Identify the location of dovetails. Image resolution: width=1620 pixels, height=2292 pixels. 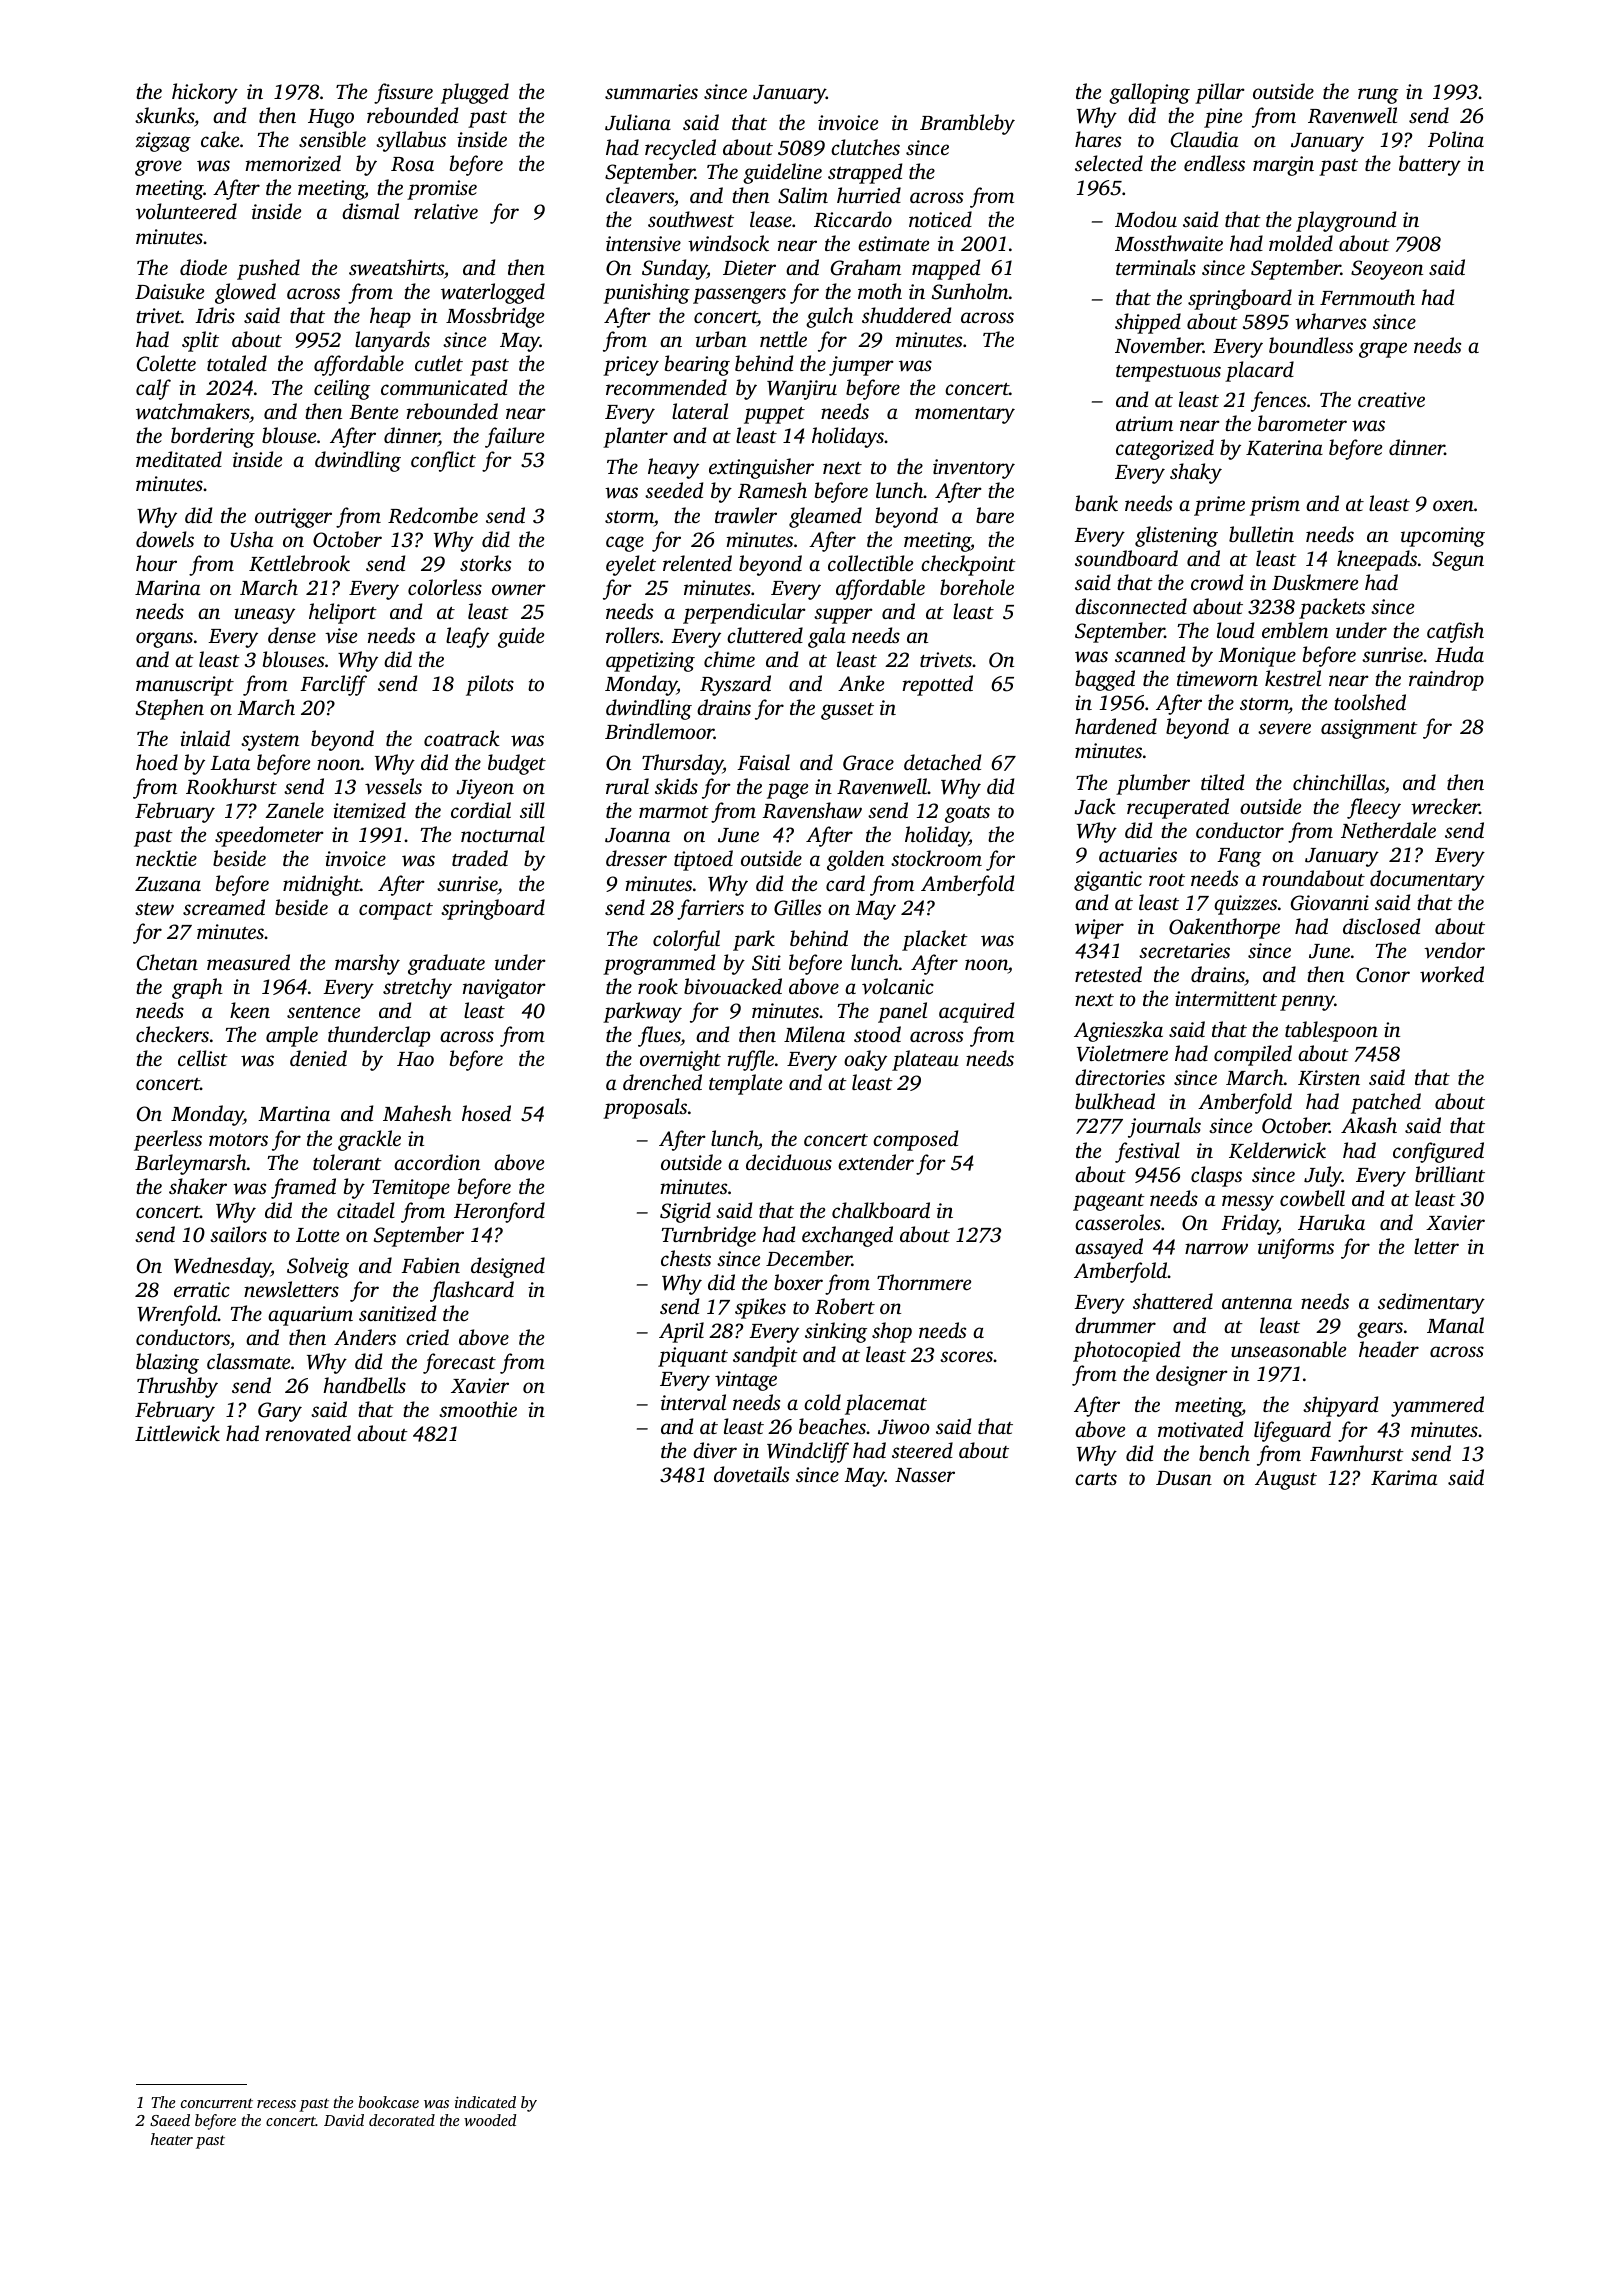
(751, 1474).
